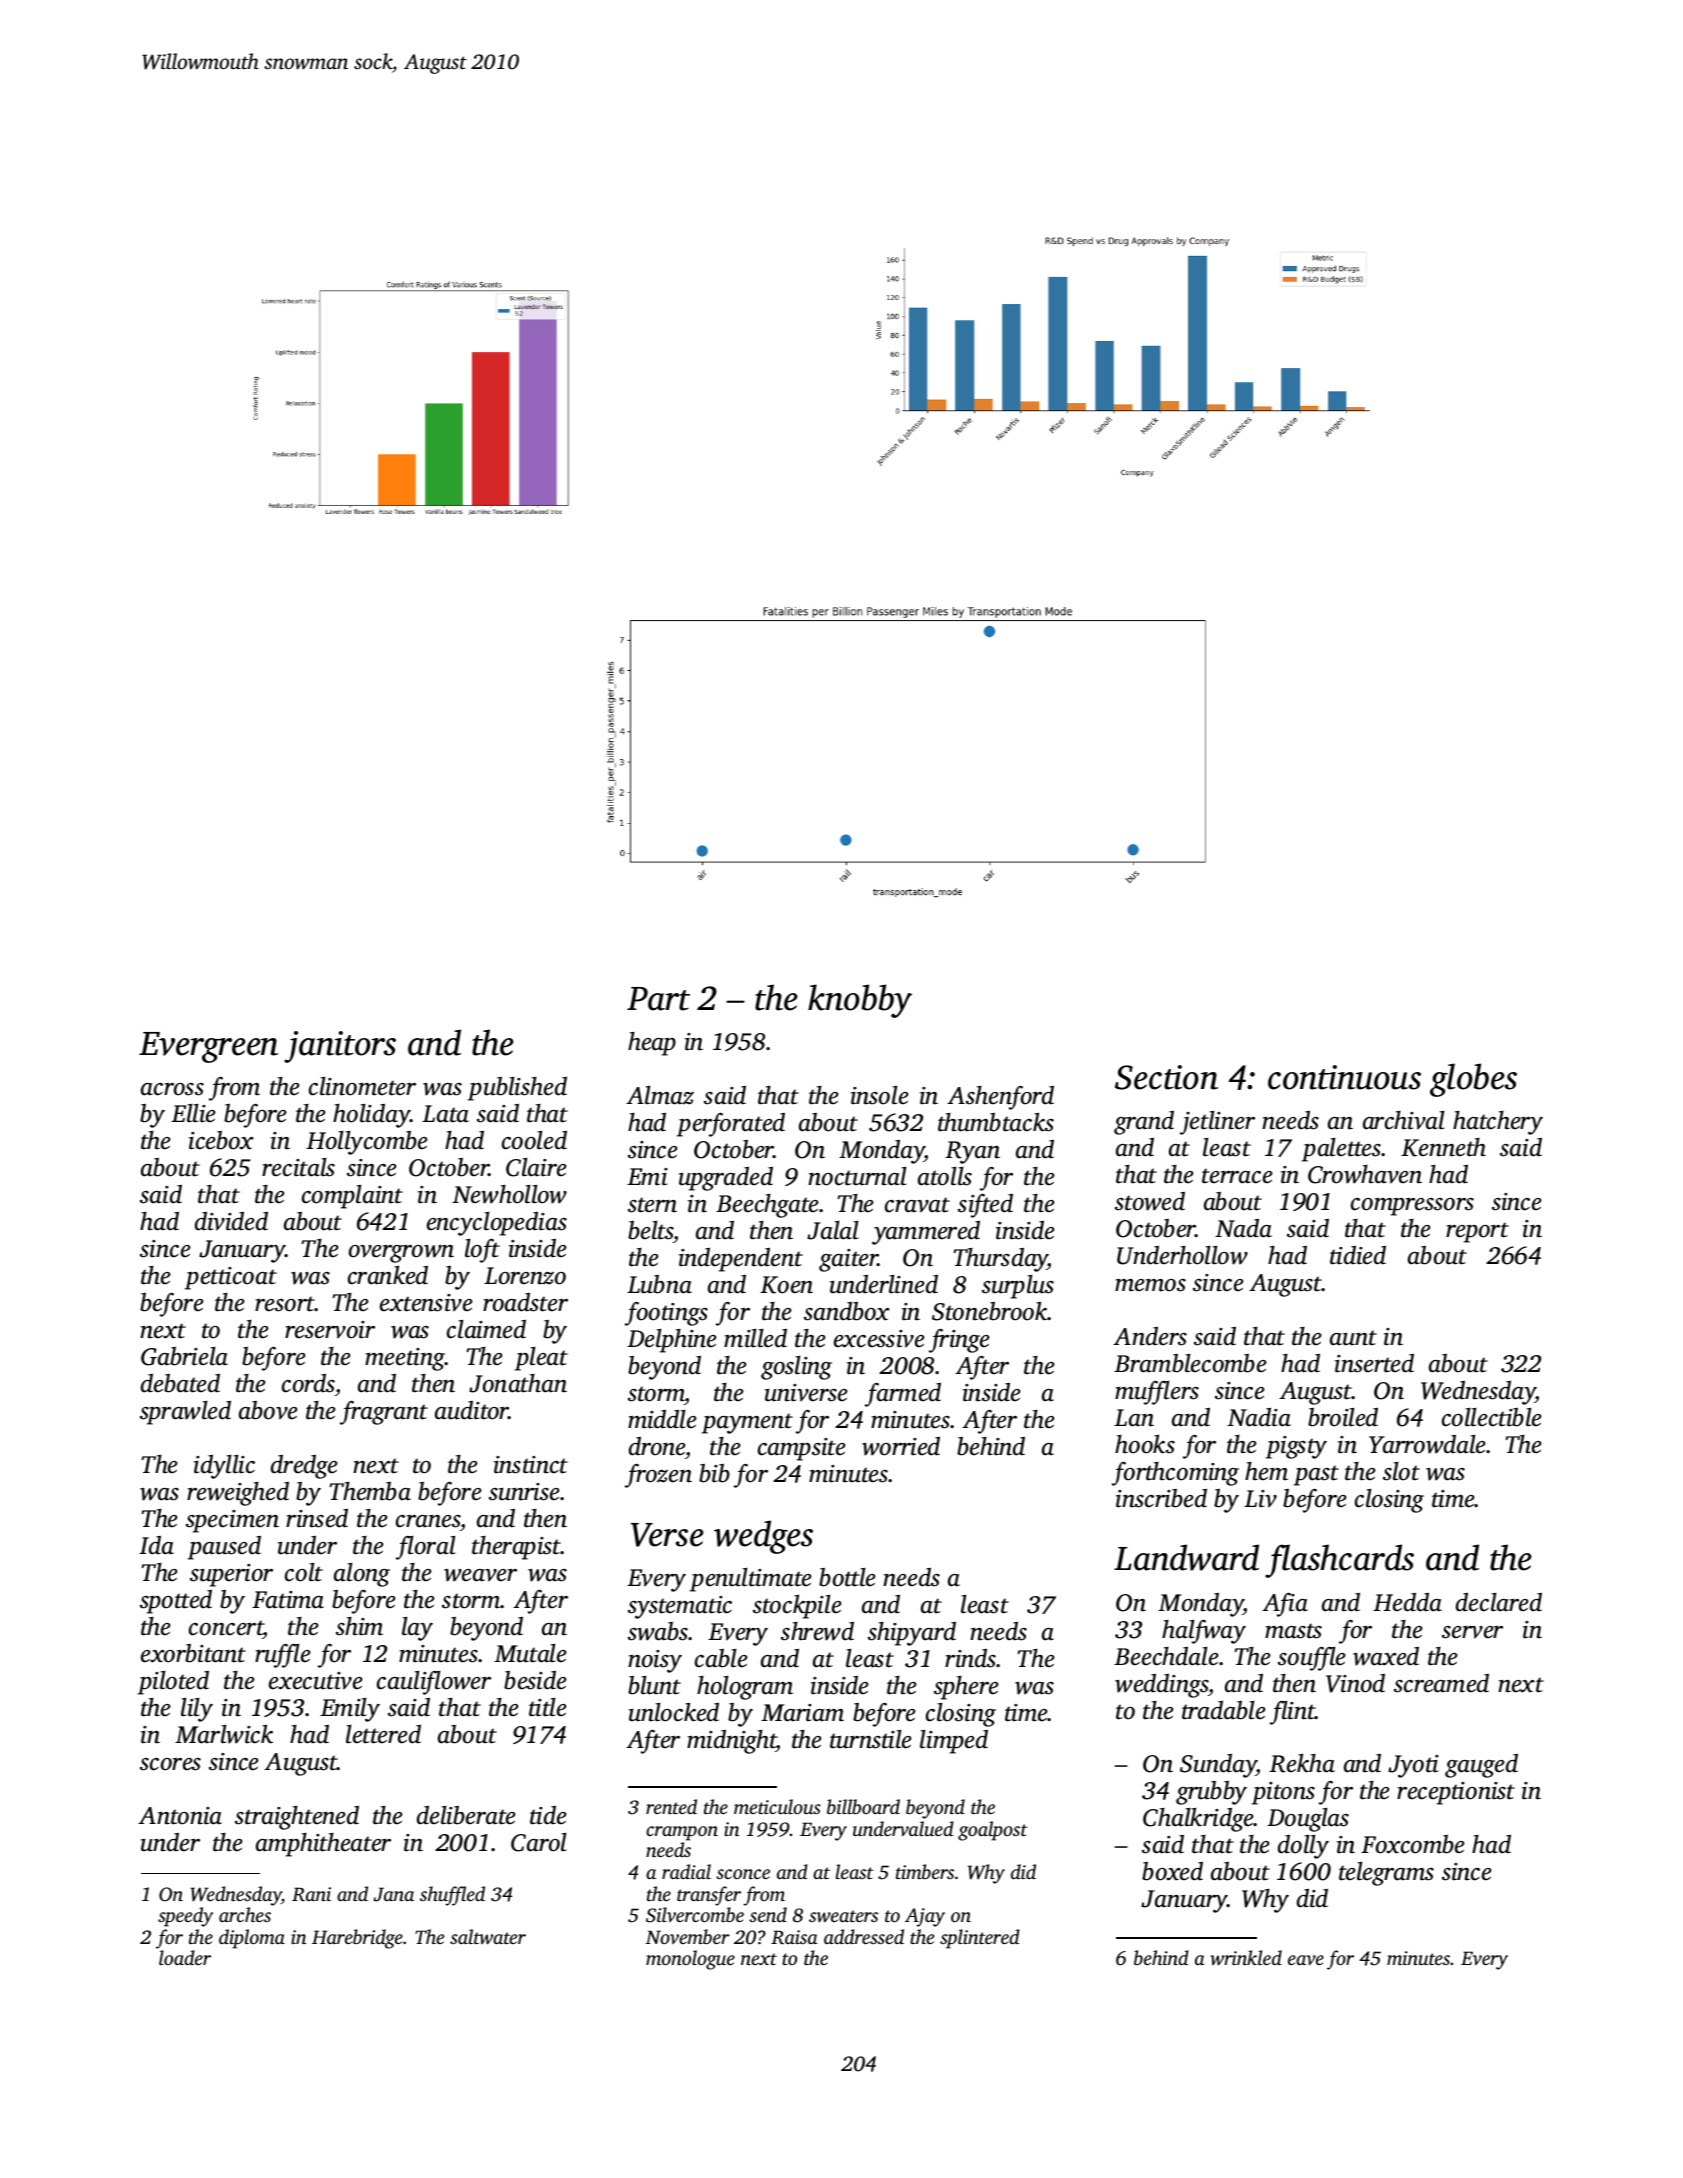  Describe the element at coordinates (860, 1001) in the page. I see `knobby` at that location.
